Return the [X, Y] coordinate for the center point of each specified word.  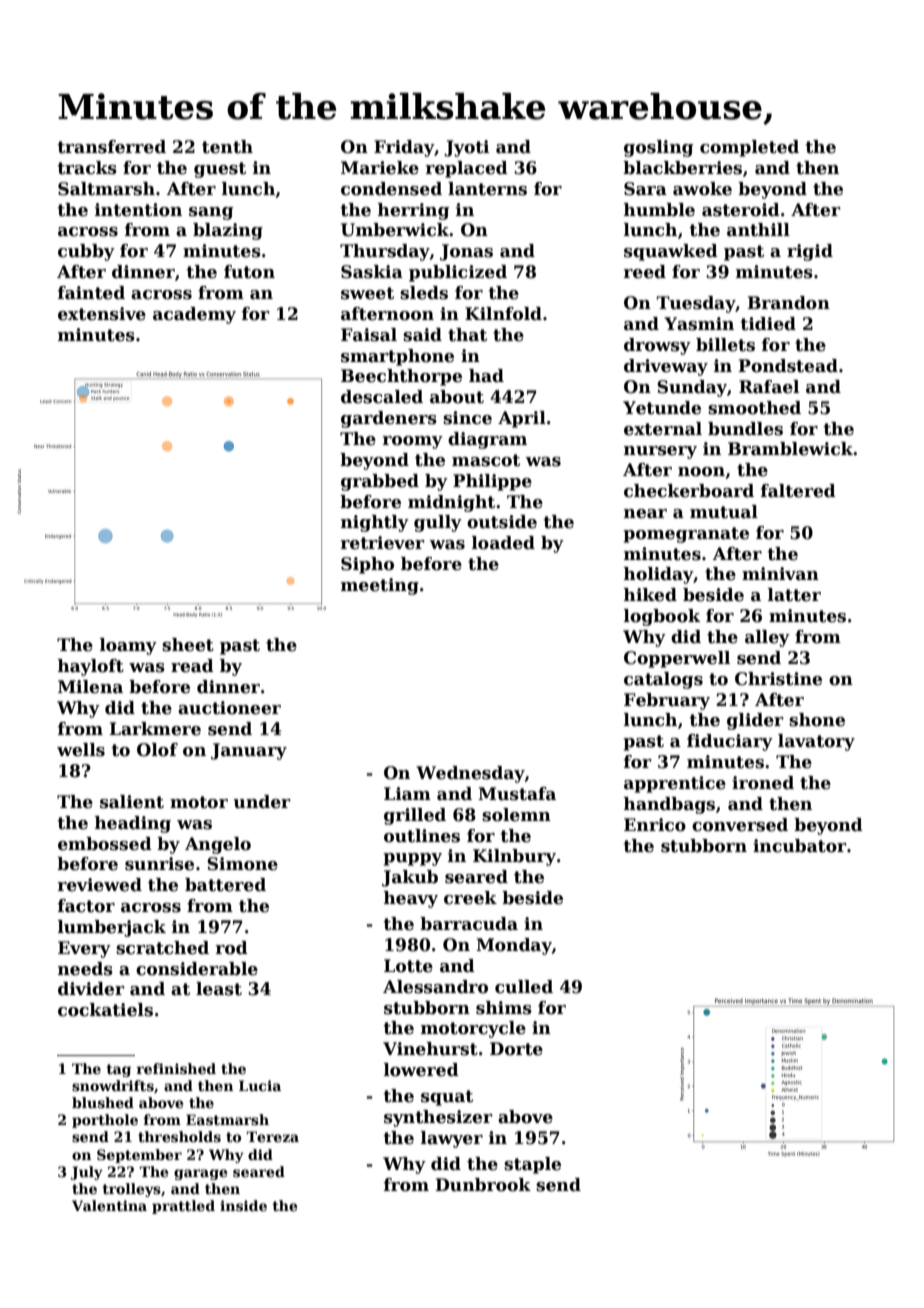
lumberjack [112, 928]
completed [749, 148]
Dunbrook [483, 1185]
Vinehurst [430, 1049]
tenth [227, 147]
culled [524, 987]
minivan [780, 574]
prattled [183, 1207]
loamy [128, 646]
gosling [658, 148]
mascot [486, 460]
